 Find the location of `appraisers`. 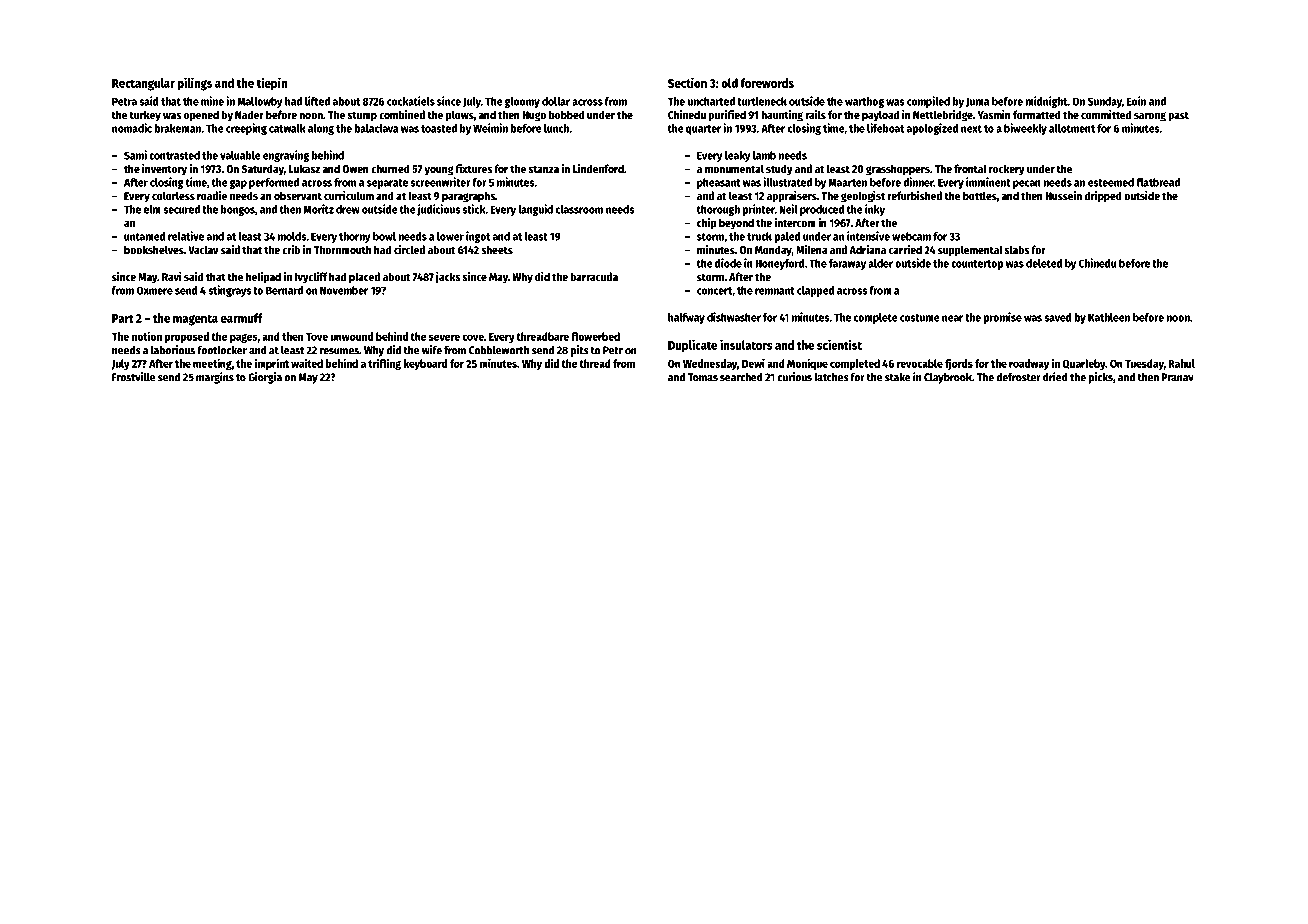

appraisers is located at coordinates (792, 197).
